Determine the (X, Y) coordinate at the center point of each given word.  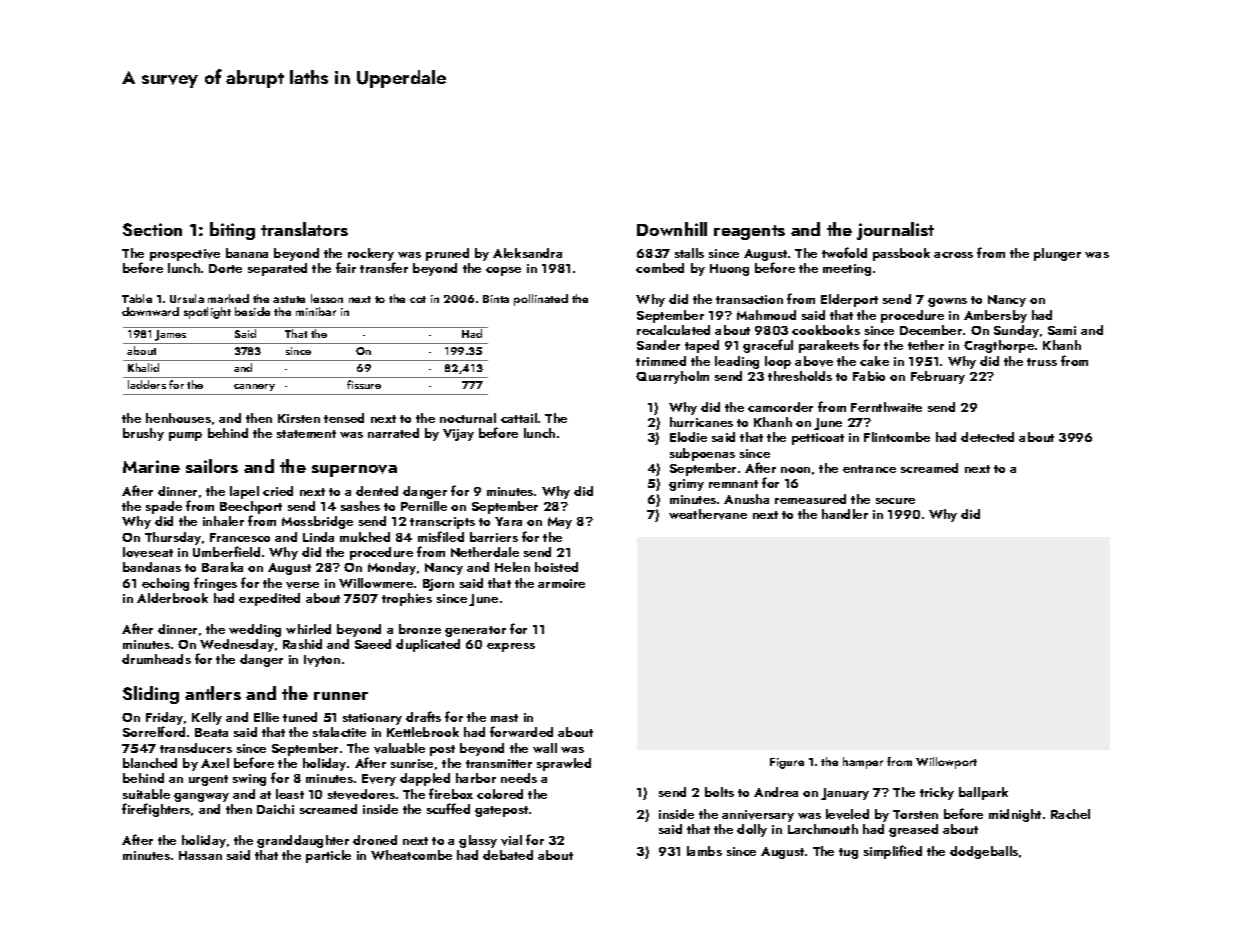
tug (848, 853)
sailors (212, 466)
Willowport (946, 763)
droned (375, 840)
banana (247, 253)
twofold (844, 252)
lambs (704, 851)
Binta (496, 299)
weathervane (708, 514)
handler (845, 514)
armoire (561, 583)
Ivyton (322, 661)
